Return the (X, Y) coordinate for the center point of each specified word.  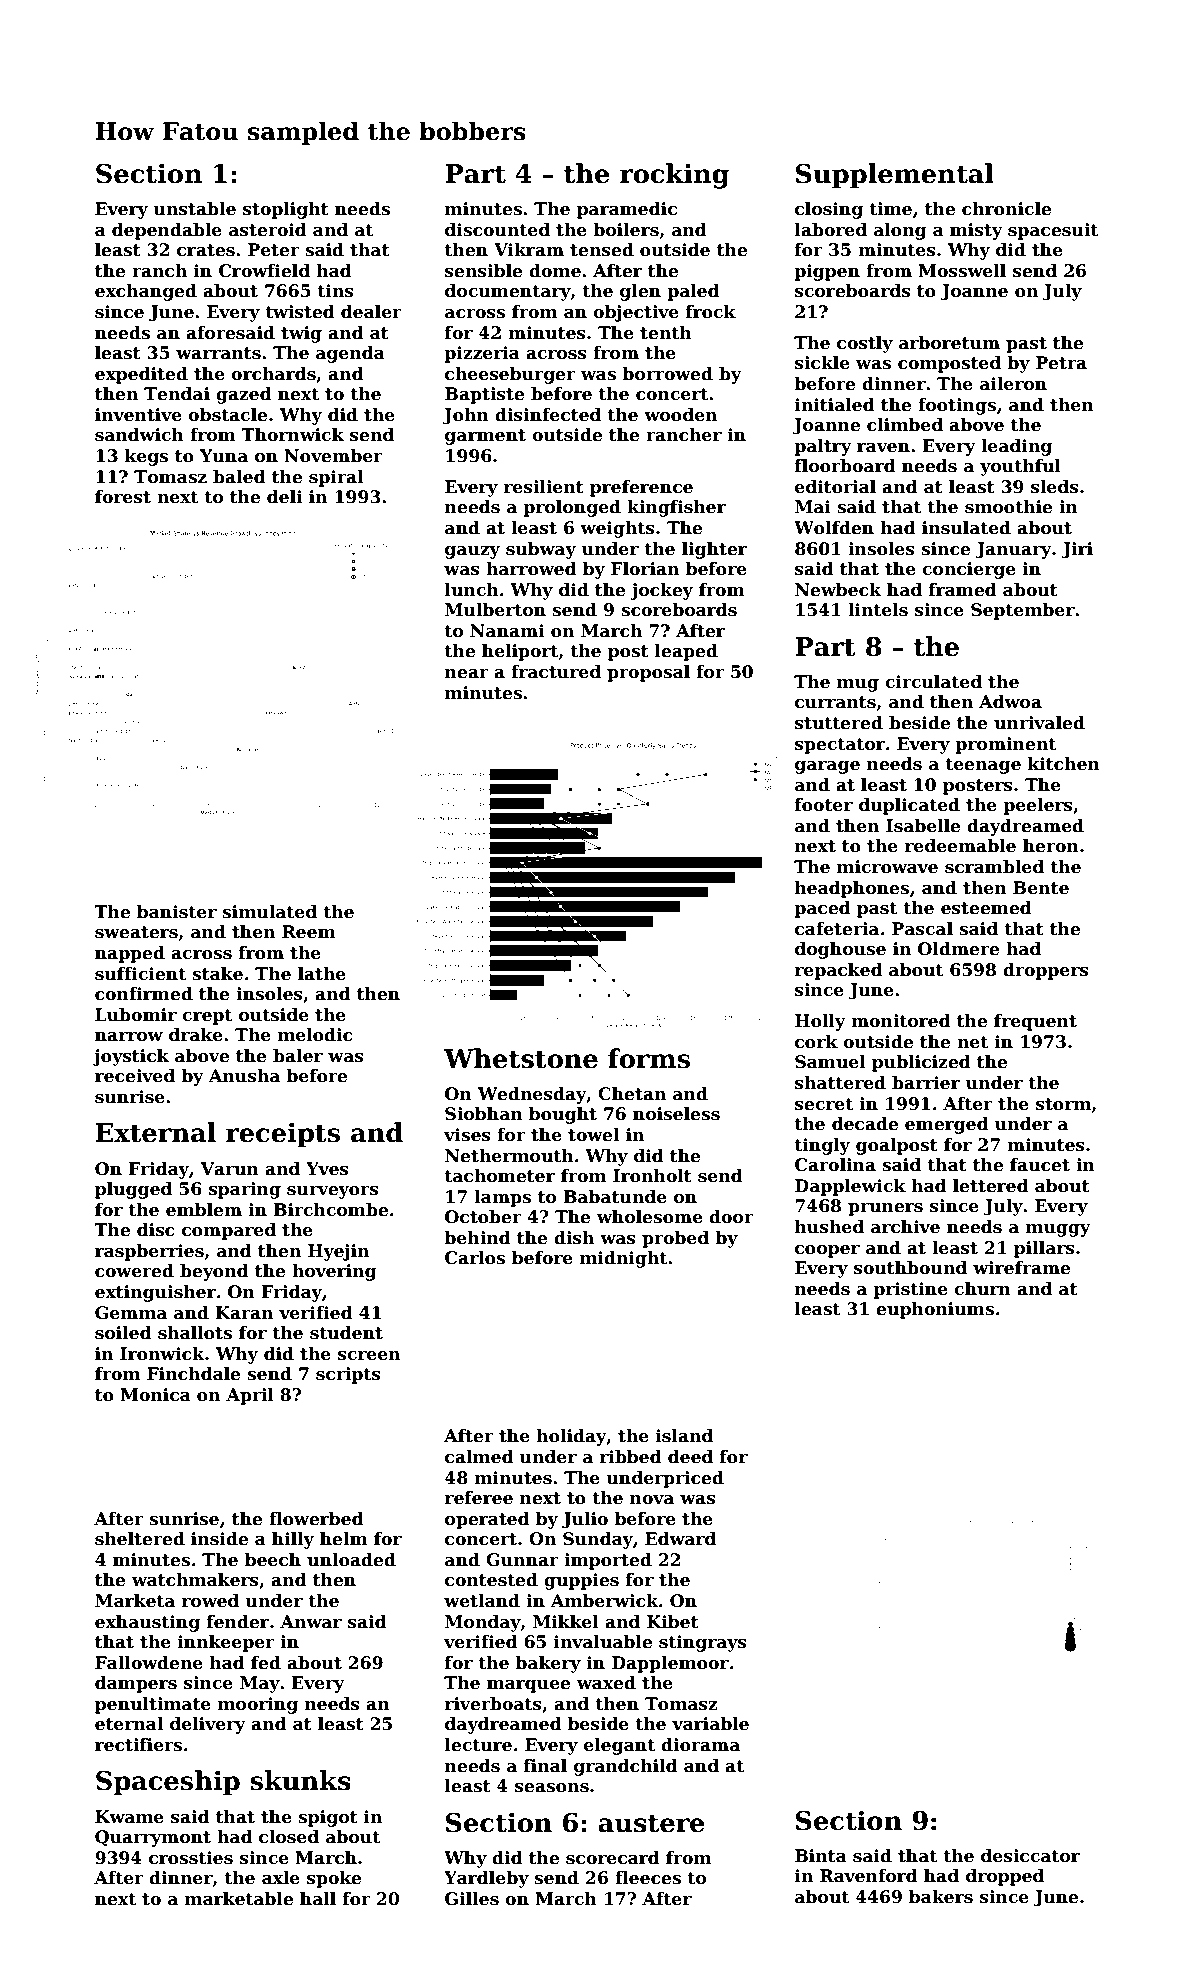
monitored (901, 1021)
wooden (680, 415)
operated (487, 1520)
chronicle (1006, 209)
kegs (146, 457)
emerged (947, 1125)
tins (335, 291)
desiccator (1030, 1856)
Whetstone (521, 1058)
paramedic (627, 210)
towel (593, 1135)
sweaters (136, 932)
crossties (191, 1858)
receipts (283, 1135)
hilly (293, 1540)
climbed (905, 425)
